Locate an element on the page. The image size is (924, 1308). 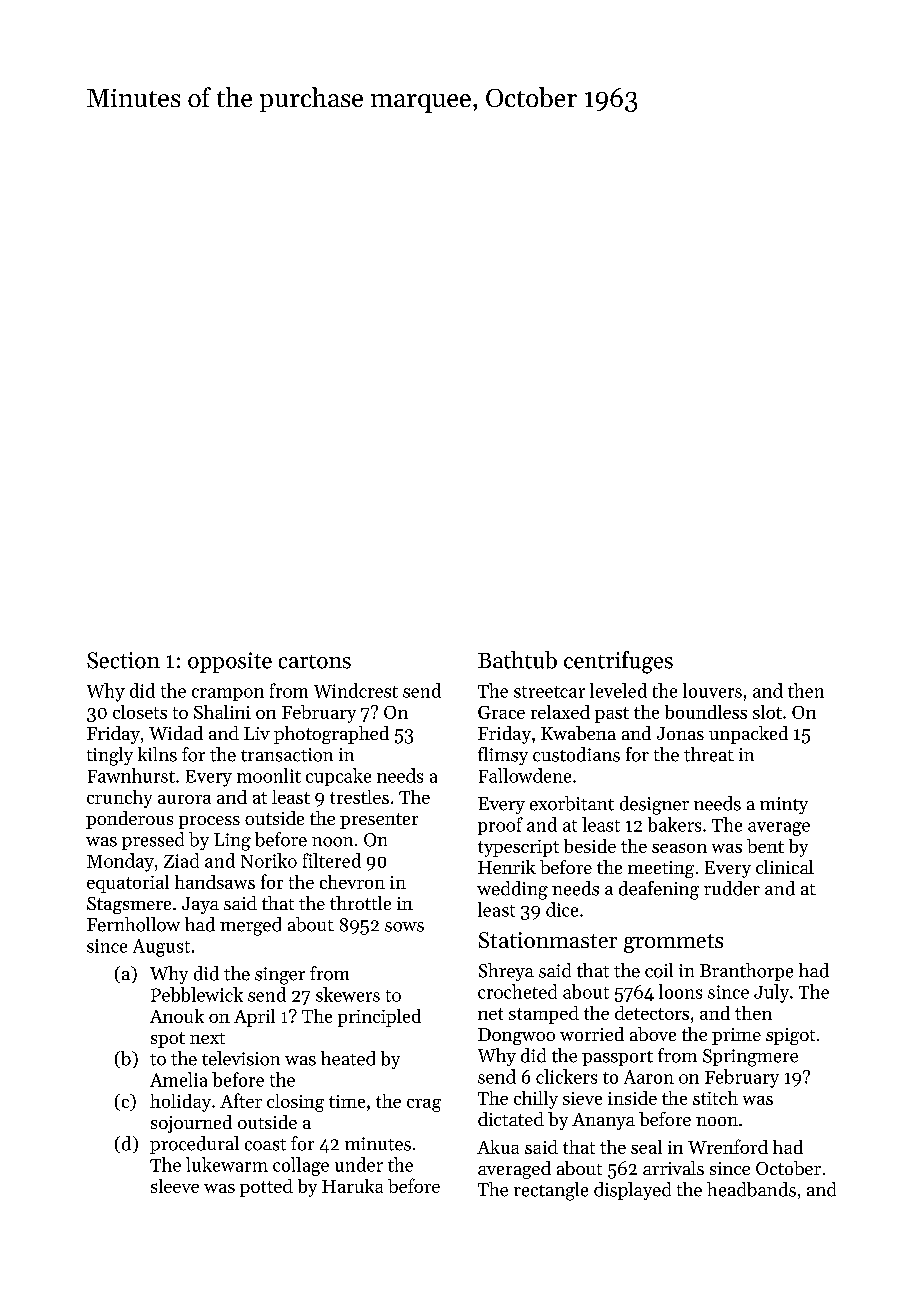
sleeve is located at coordinates (175, 1186).
